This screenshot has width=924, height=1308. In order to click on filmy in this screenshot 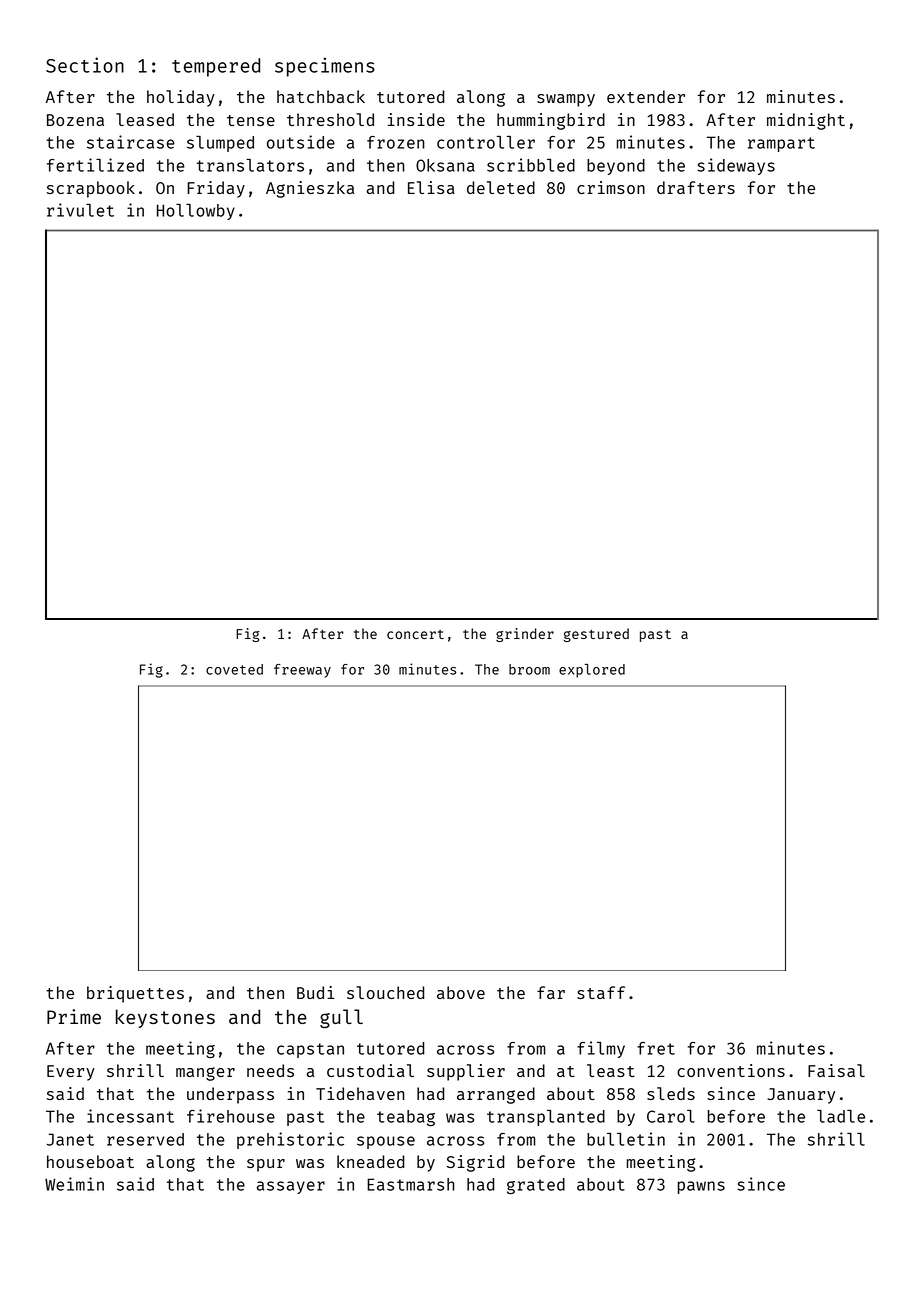, I will do `click(601, 1049)`.
